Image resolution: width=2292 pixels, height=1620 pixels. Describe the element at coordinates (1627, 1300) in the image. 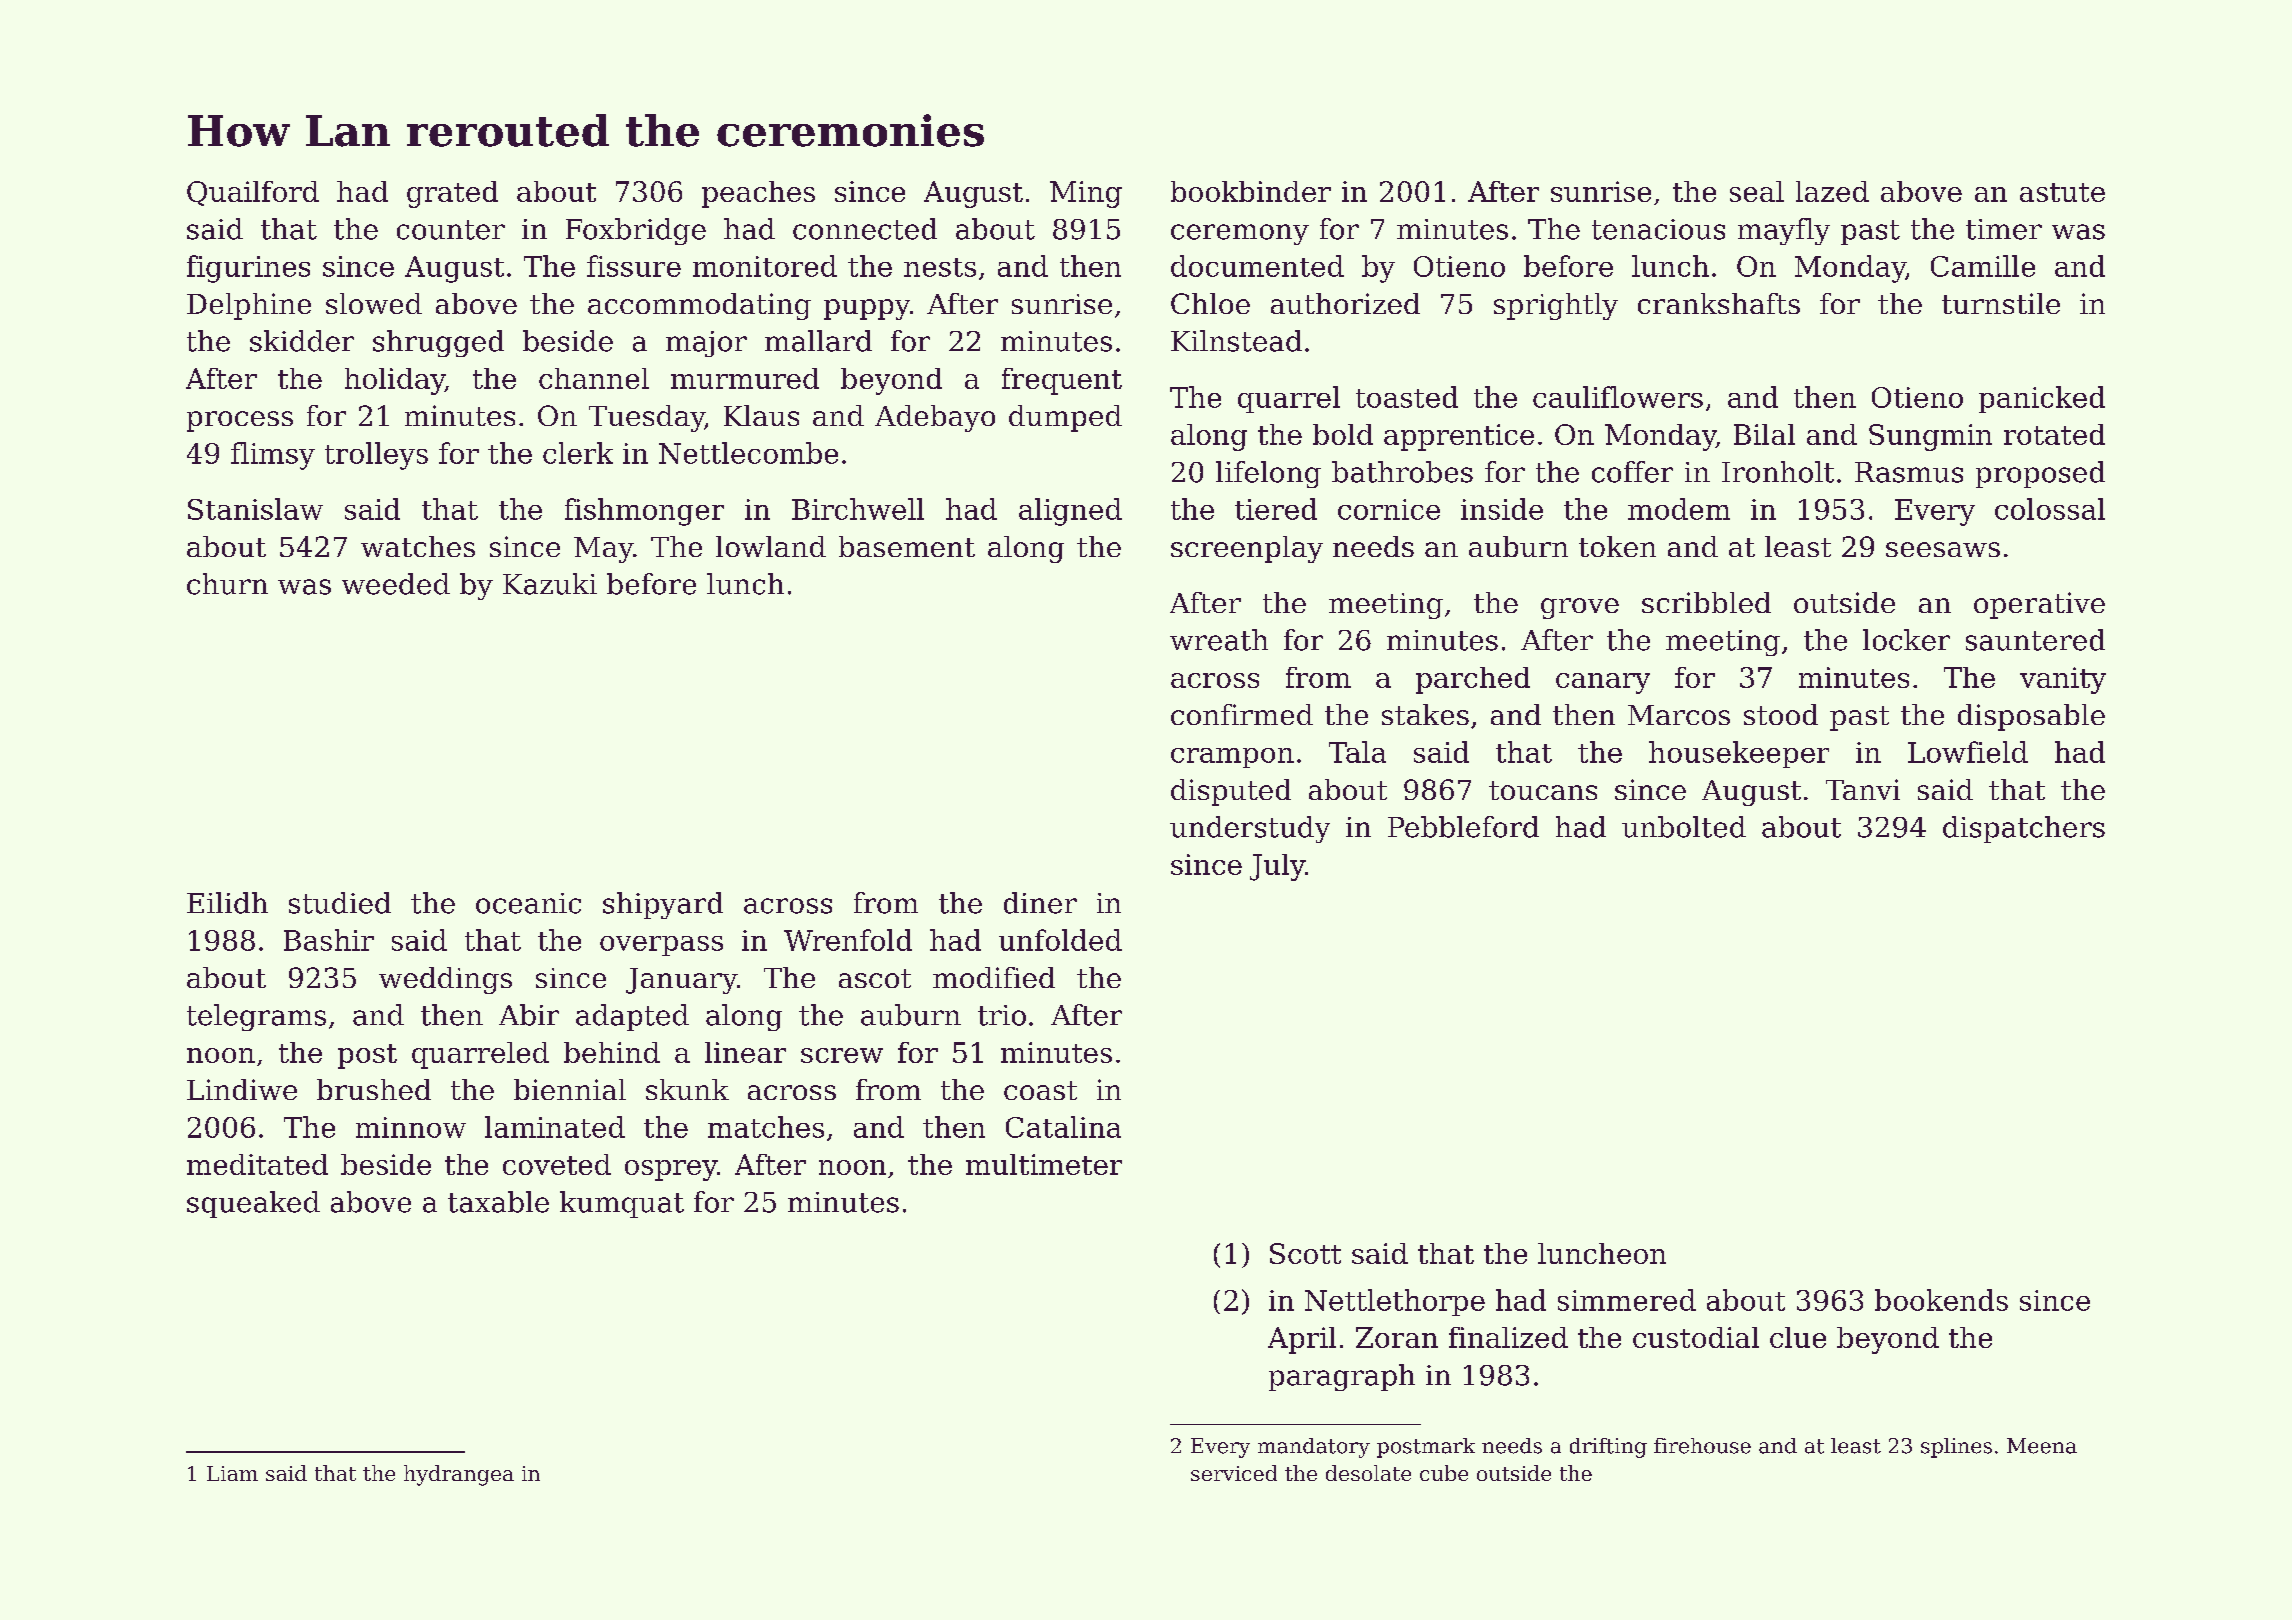

I see `simmered` at that location.
